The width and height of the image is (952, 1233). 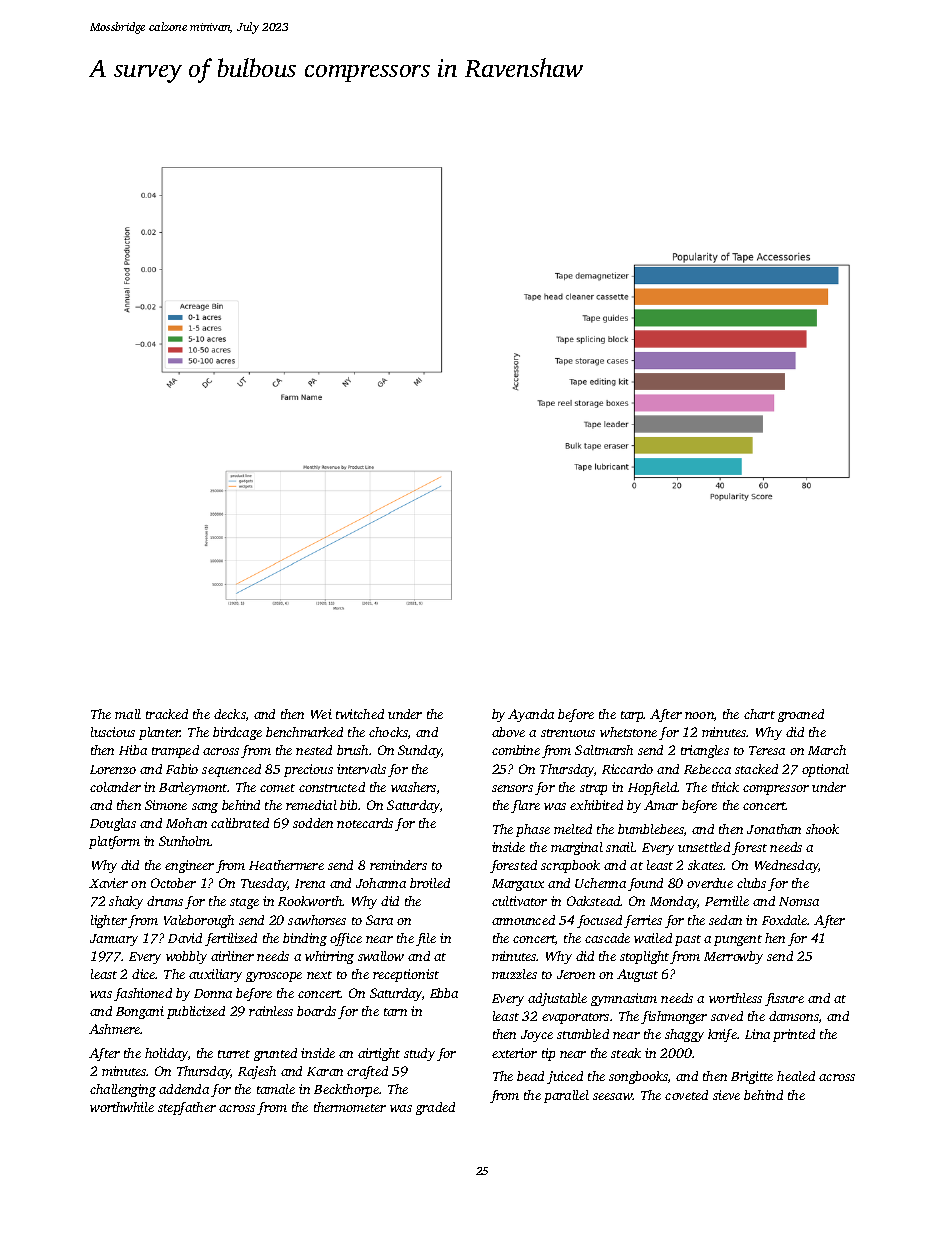 I want to click on comet, so click(x=277, y=788).
